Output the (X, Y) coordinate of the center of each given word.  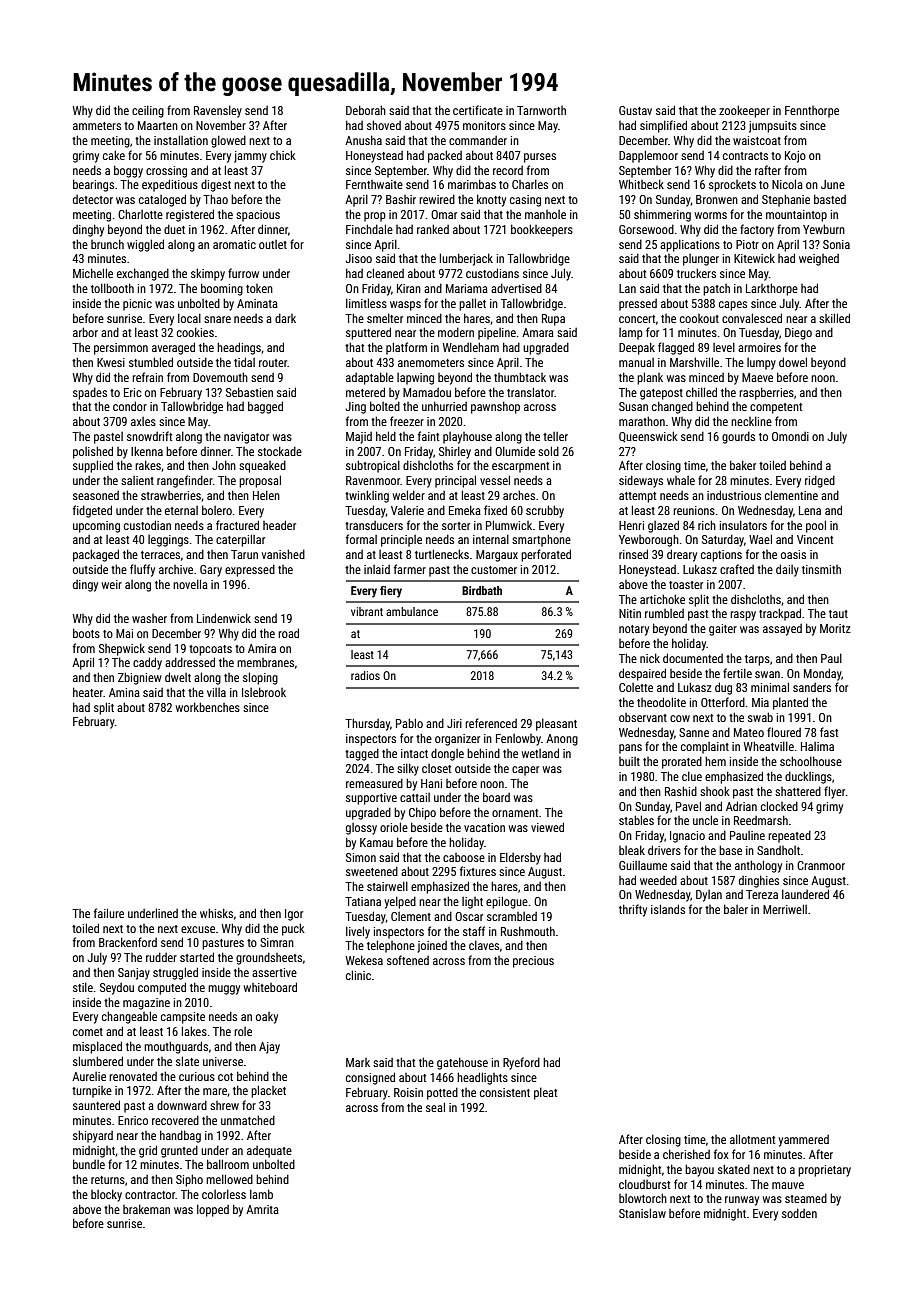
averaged (173, 348)
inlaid (377, 569)
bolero (217, 510)
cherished (686, 1154)
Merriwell (785, 909)
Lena (810, 510)
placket (268, 1091)
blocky (106, 1195)
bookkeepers (542, 230)
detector (93, 199)
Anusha (363, 140)
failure (109, 913)
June (833, 184)
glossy (361, 829)
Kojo (795, 157)
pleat (545, 1093)
